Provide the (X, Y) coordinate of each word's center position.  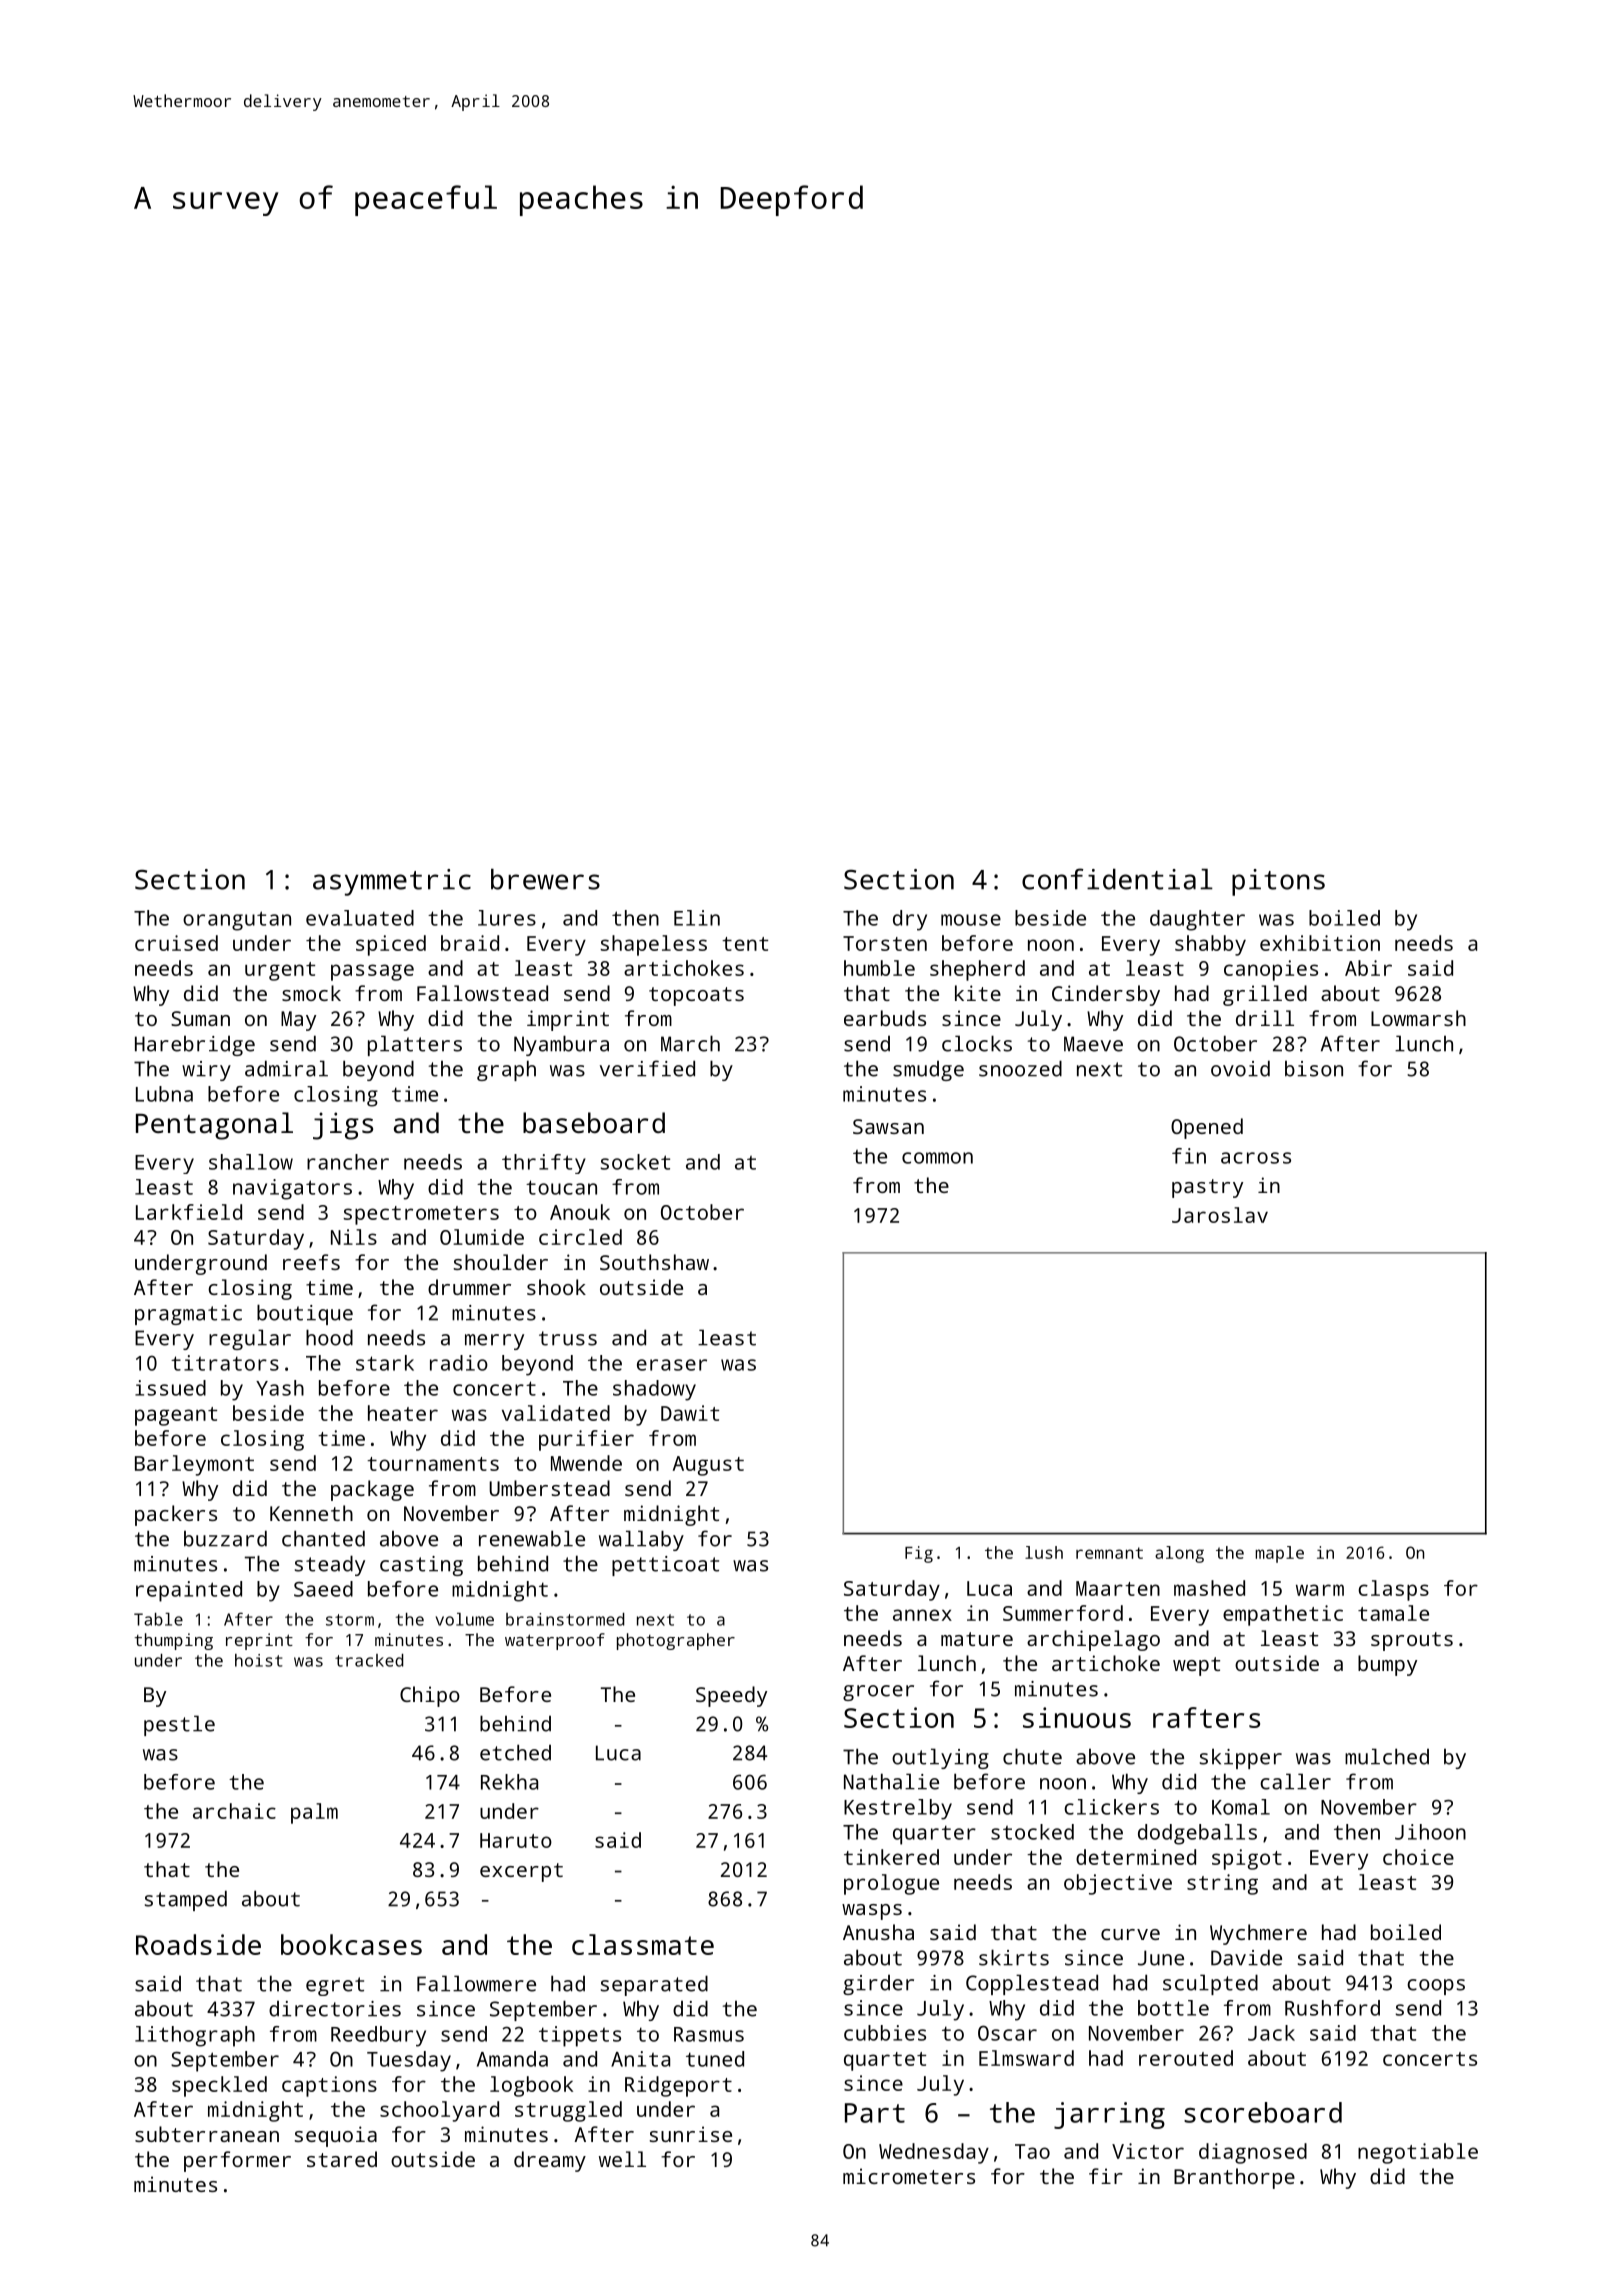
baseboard (594, 1123)
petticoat (665, 1566)
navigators (292, 1189)
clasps (1393, 1590)
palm (314, 1813)
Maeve (1093, 1044)
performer (237, 2161)
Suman (200, 1018)
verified (647, 1068)
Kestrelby (898, 1809)
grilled (1265, 995)
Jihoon (1430, 1832)
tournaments (433, 1464)
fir (1106, 2176)
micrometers (909, 2176)
